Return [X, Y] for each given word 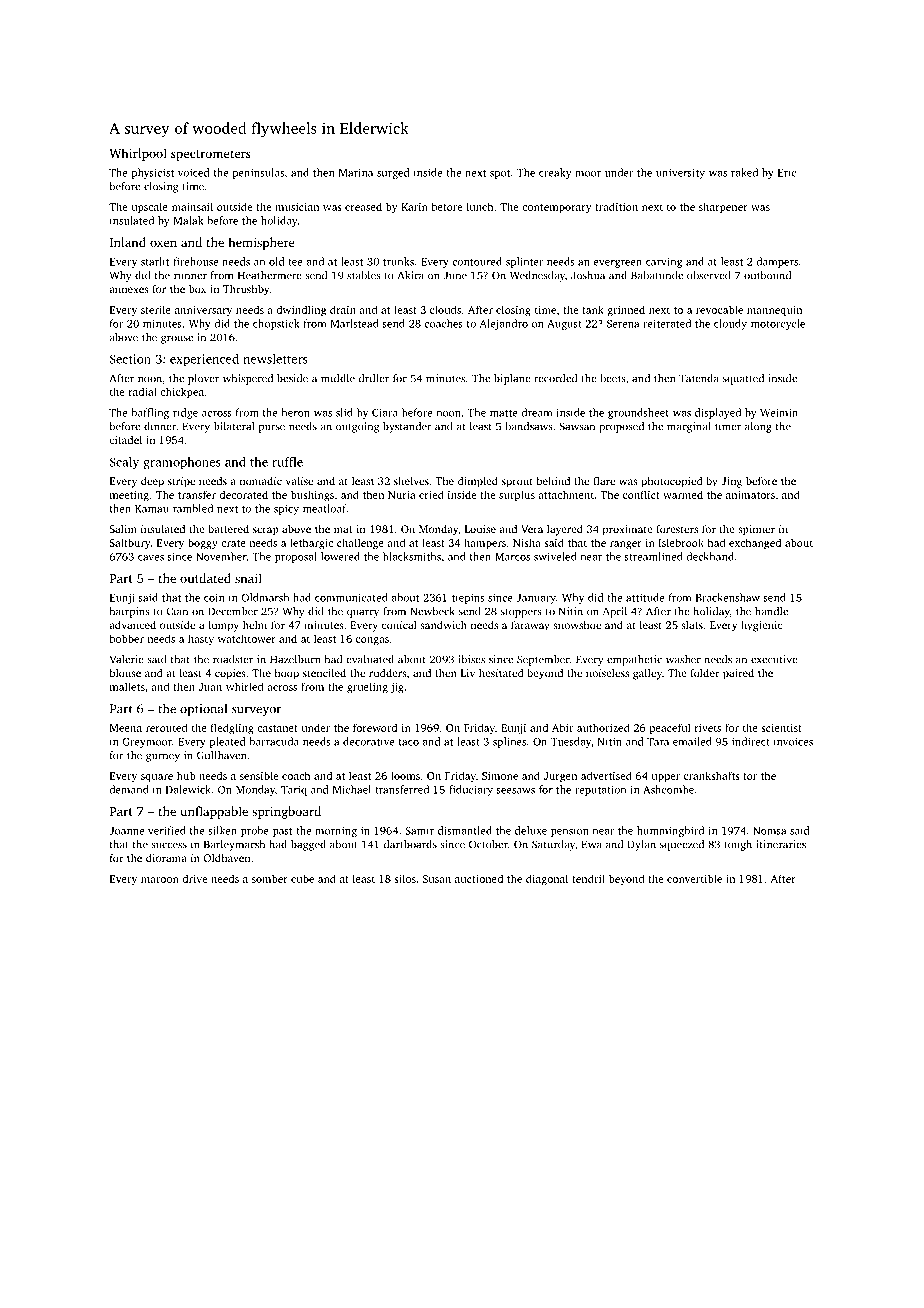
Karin [414, 207]
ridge [185, 413]
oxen [163, 243]
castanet [277, 728]
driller [374, 378]
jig [397, 688]
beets [613, 378]
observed [709, 275]
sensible [259, 775]
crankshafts [712, 775]
